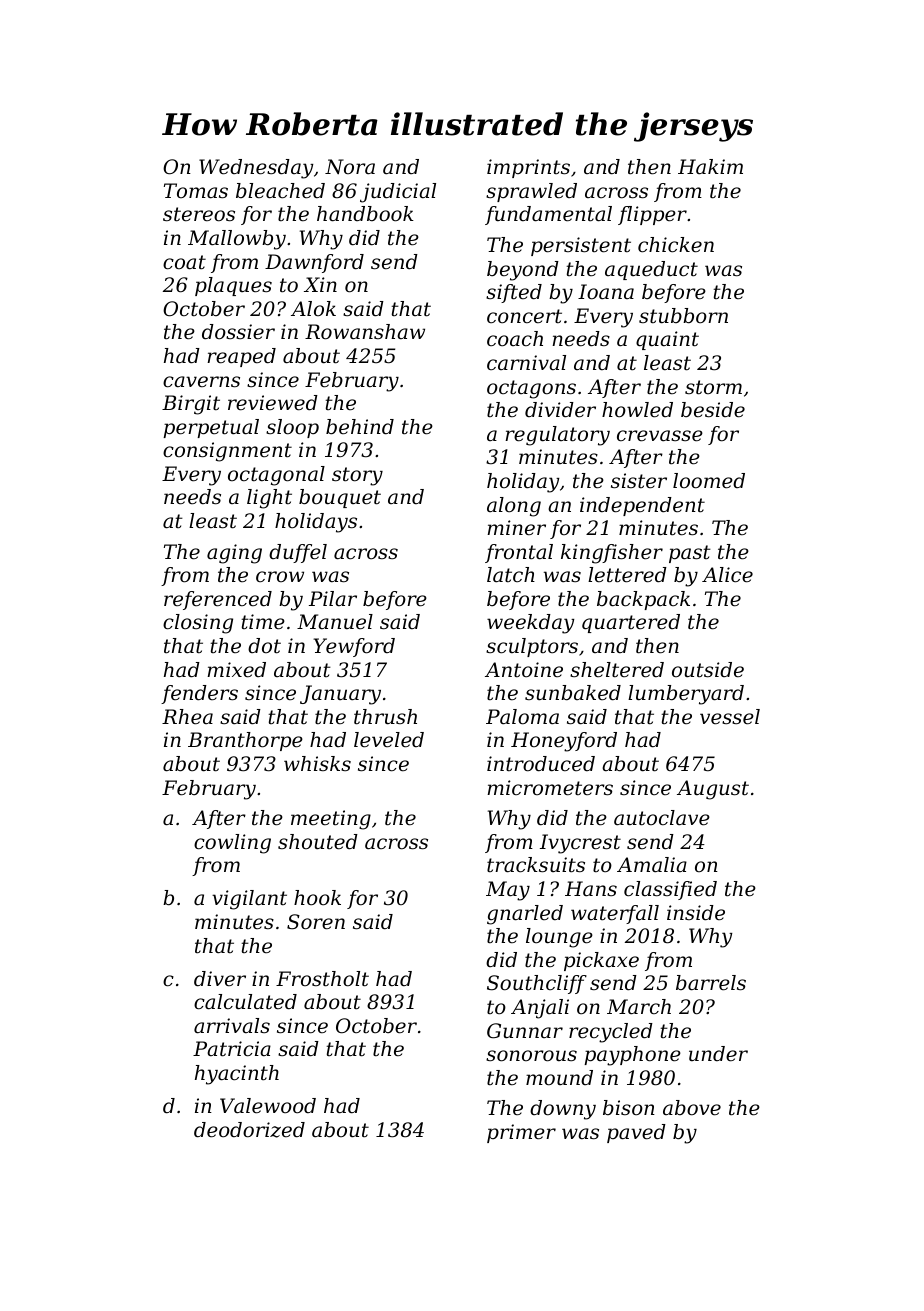  I want to click on Paloma, so click(522, 717).
